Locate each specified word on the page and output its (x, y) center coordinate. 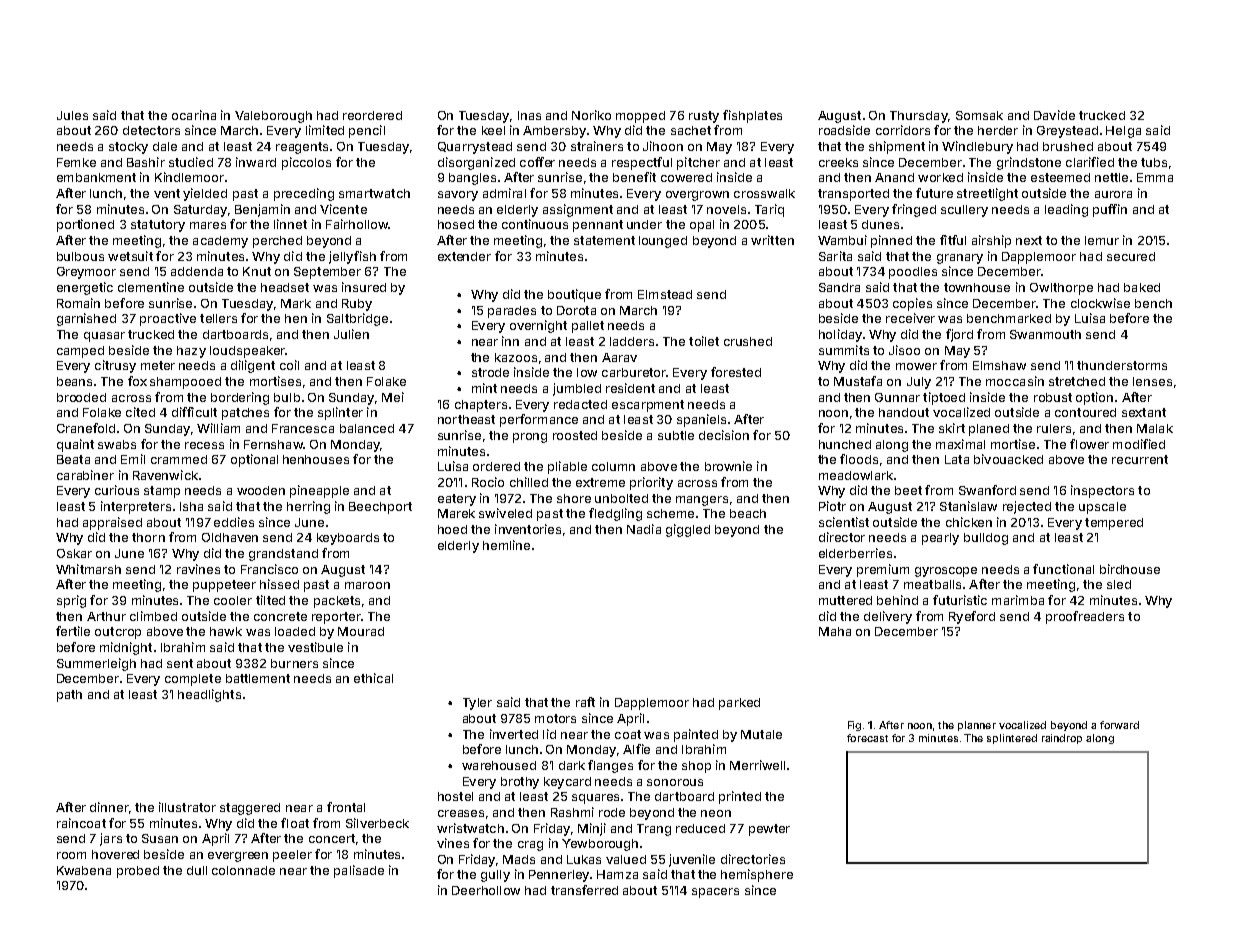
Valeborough (273, 117)
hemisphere (757, 875)
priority (651, 483)
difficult (194, 412)
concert (332, 838)
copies (912, 304)
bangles (472, 179)
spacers (715, 893)
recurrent (1140, 459)
